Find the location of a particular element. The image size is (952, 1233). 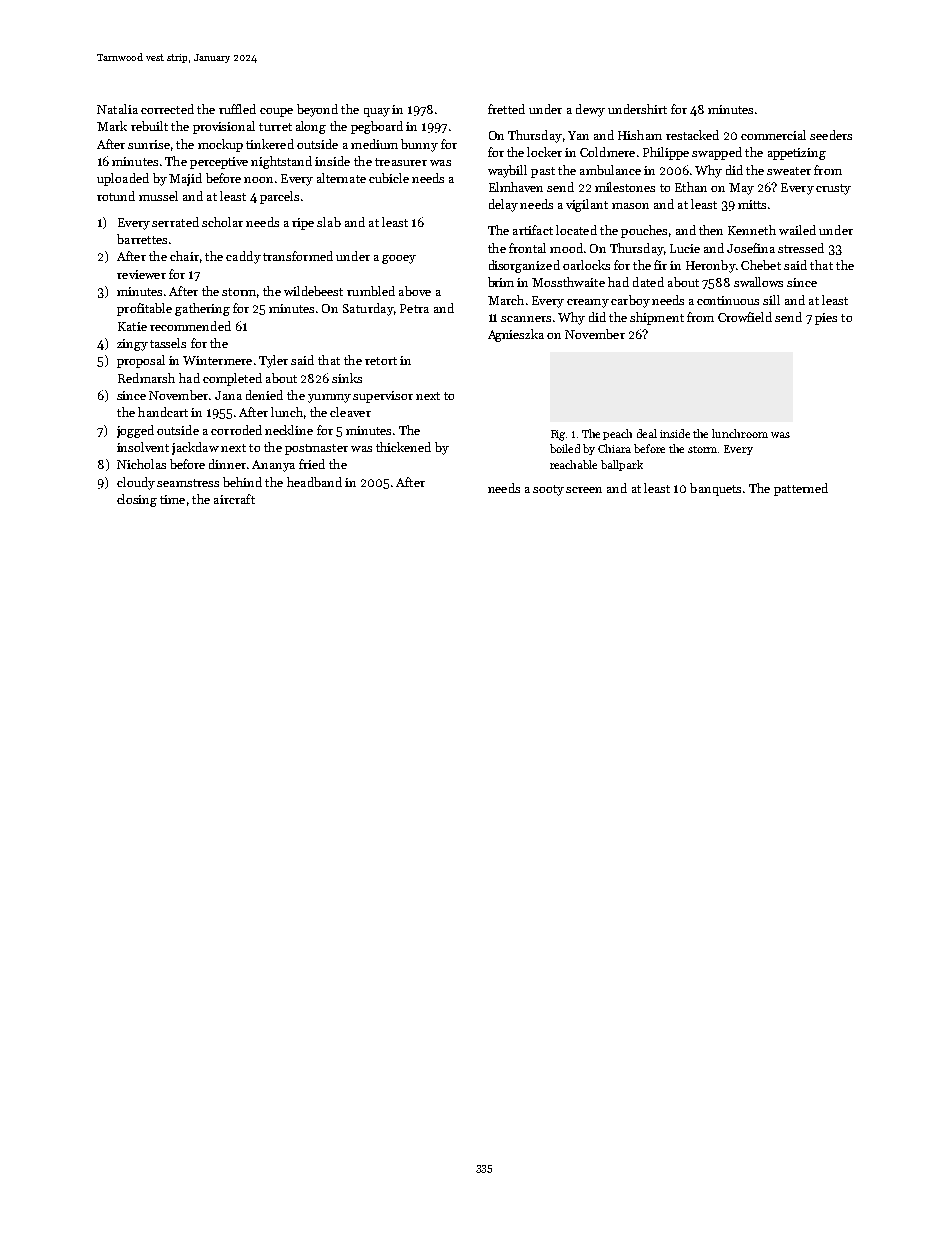

Saturday is located at coordinates (368, 309).
